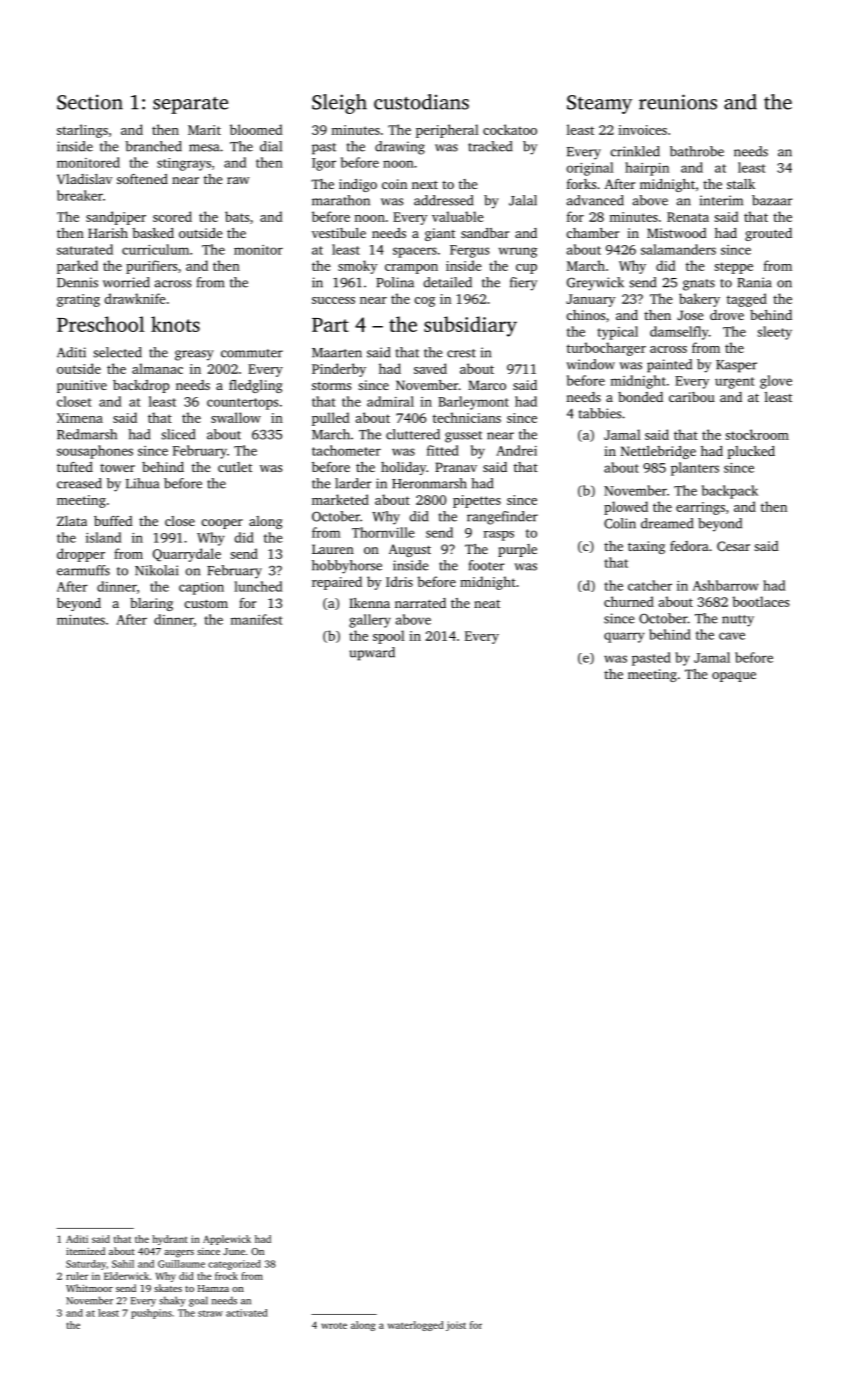 Image resolution: width=849 pixels, height=1400 pixels. I want to click on interim, so click(721, 200).
